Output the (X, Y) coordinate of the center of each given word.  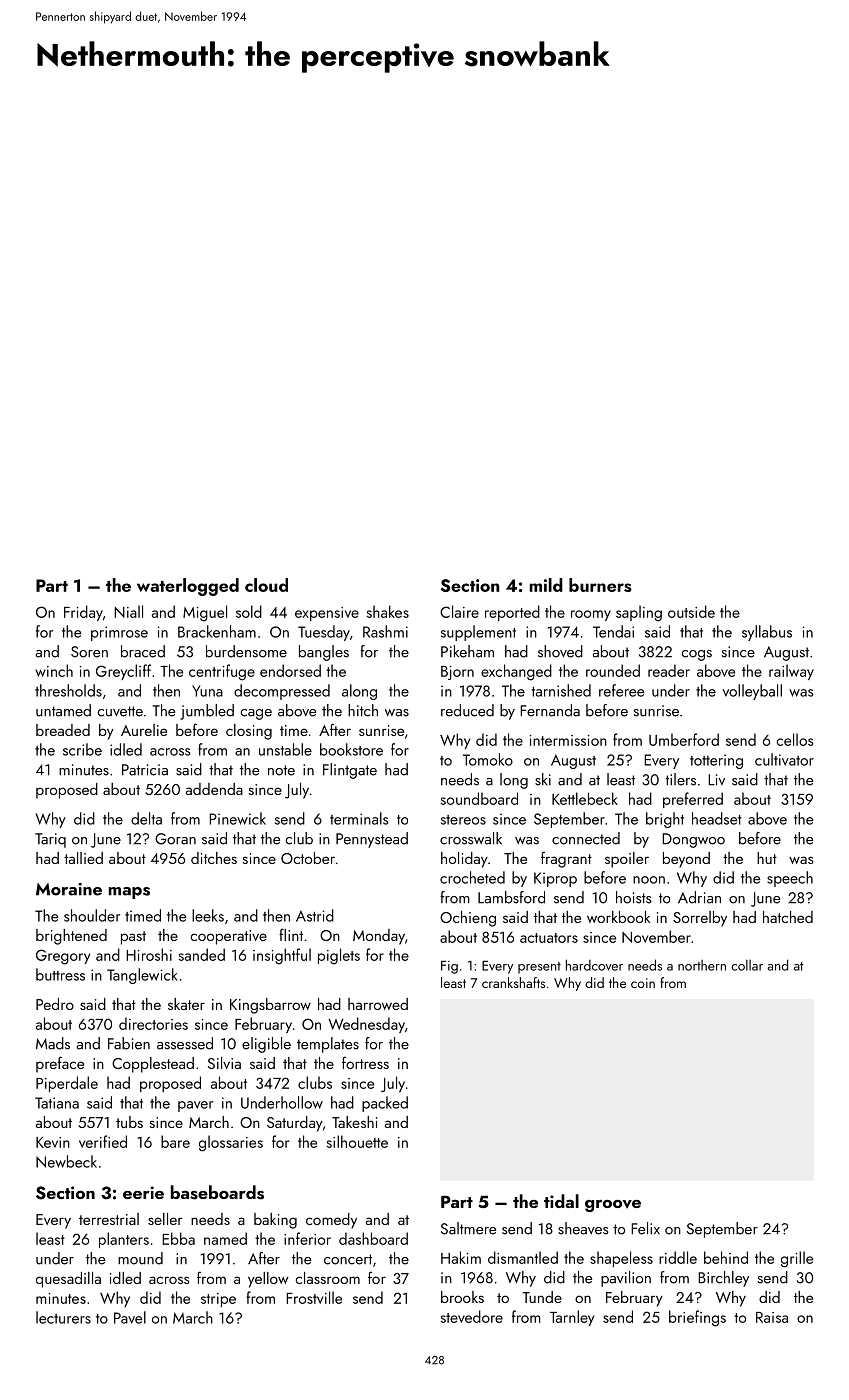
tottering (716, 761)
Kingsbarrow (270, 1006)
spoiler (627, 860)
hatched (788, 917)
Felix (645, 1228)
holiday (464, 860)
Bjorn (457, 673)
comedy (331, 1221)
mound (140, 1258)
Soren (89, 652)
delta (146, 818)
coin (643, 983)
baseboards (217, 1192)
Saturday (295, 1124)
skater (186, 1004)
